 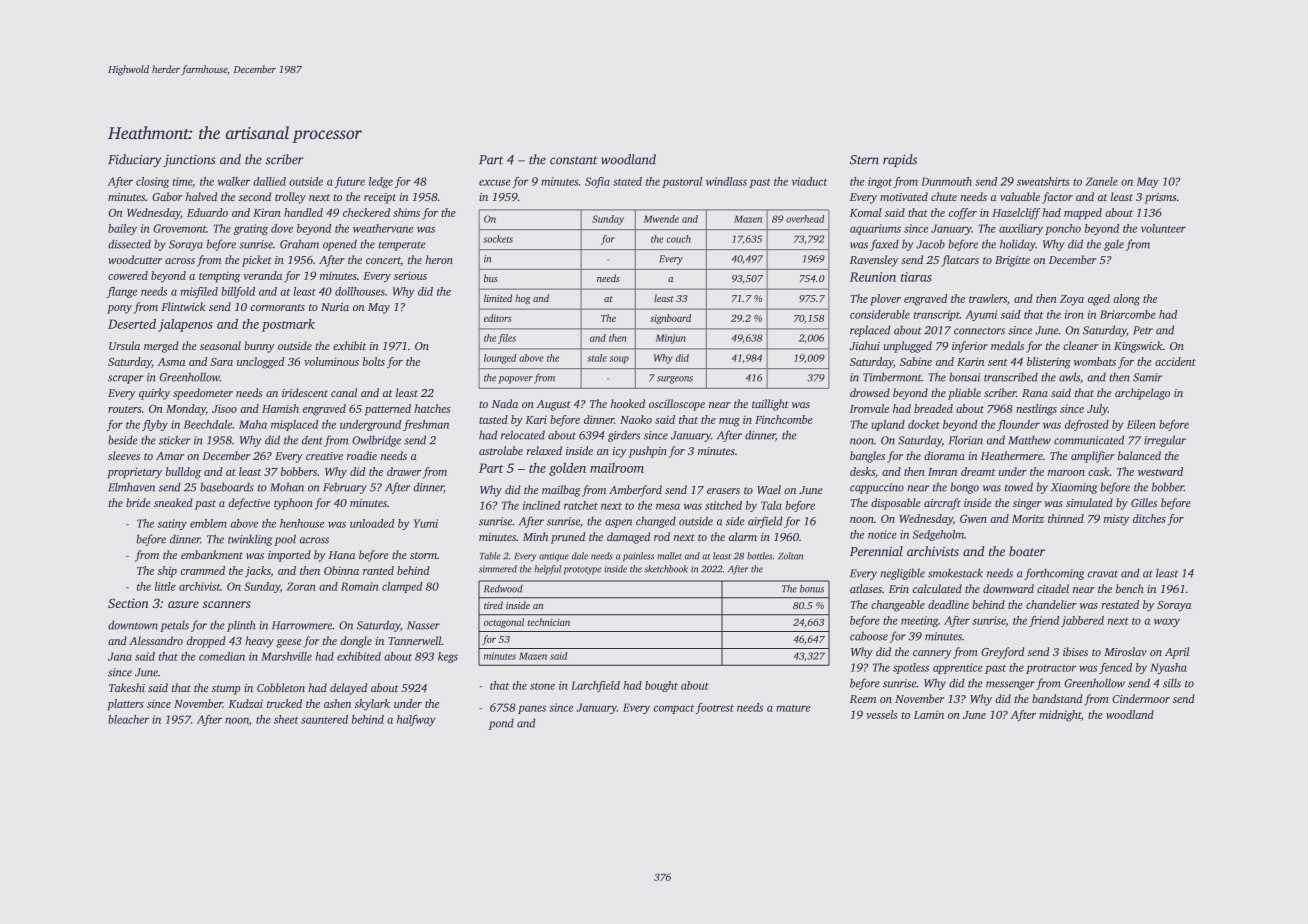 What do you see at coordinates (864, 345) in the screenshot?
I see `Jiahui` at bounding box center [864, 345].
